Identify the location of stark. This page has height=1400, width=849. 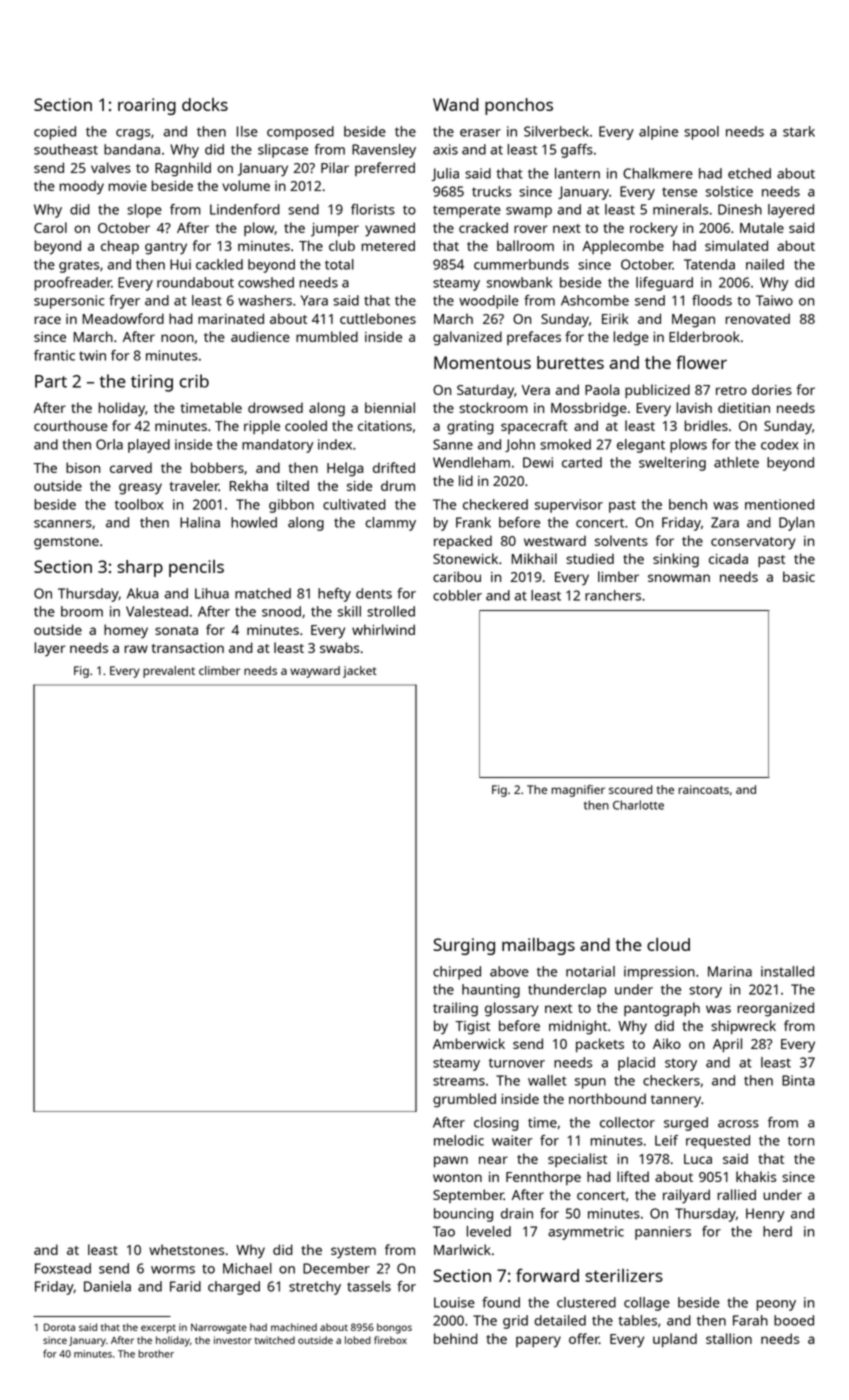
(799, 131).
